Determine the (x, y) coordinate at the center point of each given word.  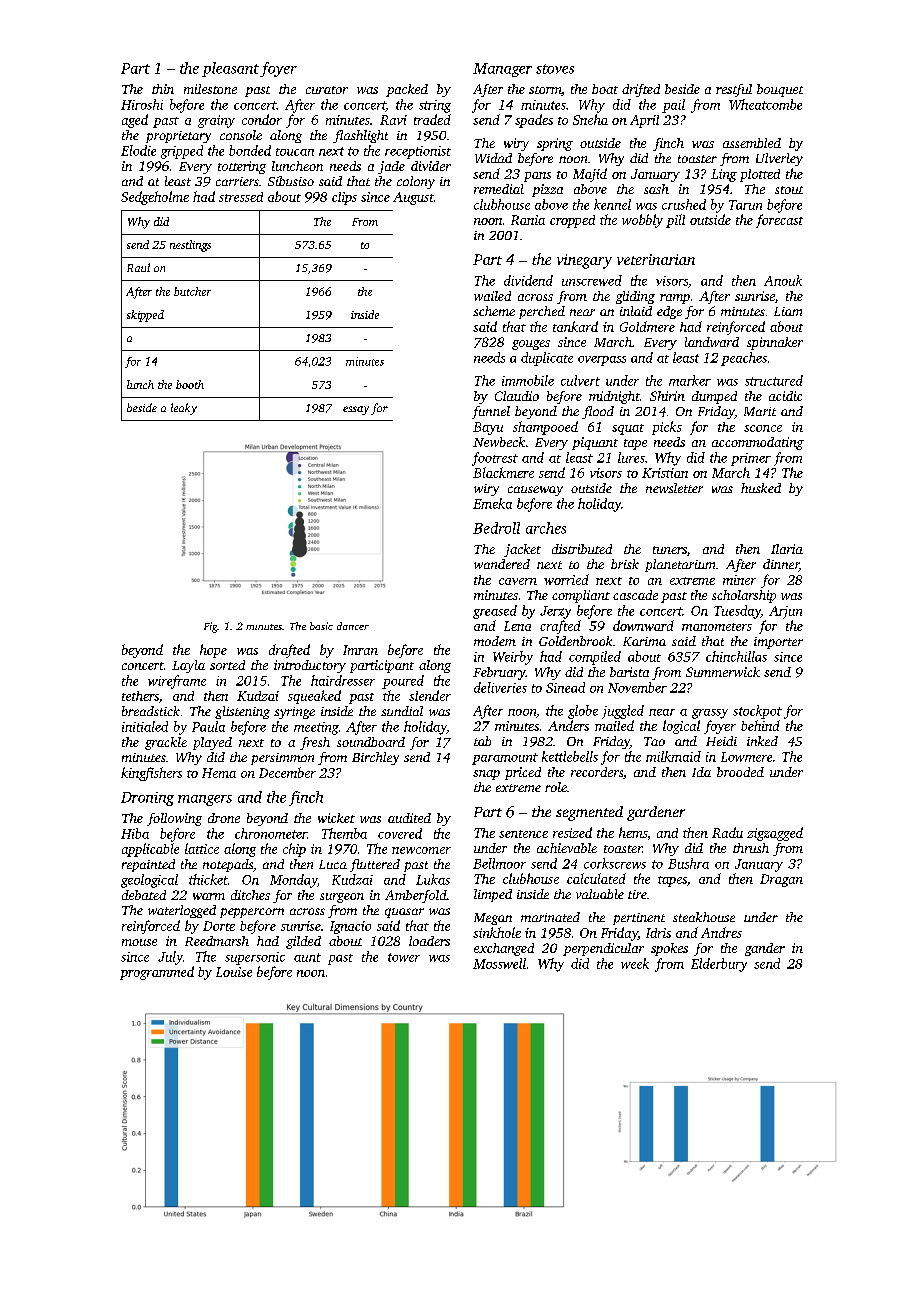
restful (734, 90)
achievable (567, 848)
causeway (535, 491)
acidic (785, 396)
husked (761, 488)
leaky (184, 409)
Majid (590, 175)
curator (327, 90)
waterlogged (182, 911)
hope (213, 651)
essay (356, 410)
